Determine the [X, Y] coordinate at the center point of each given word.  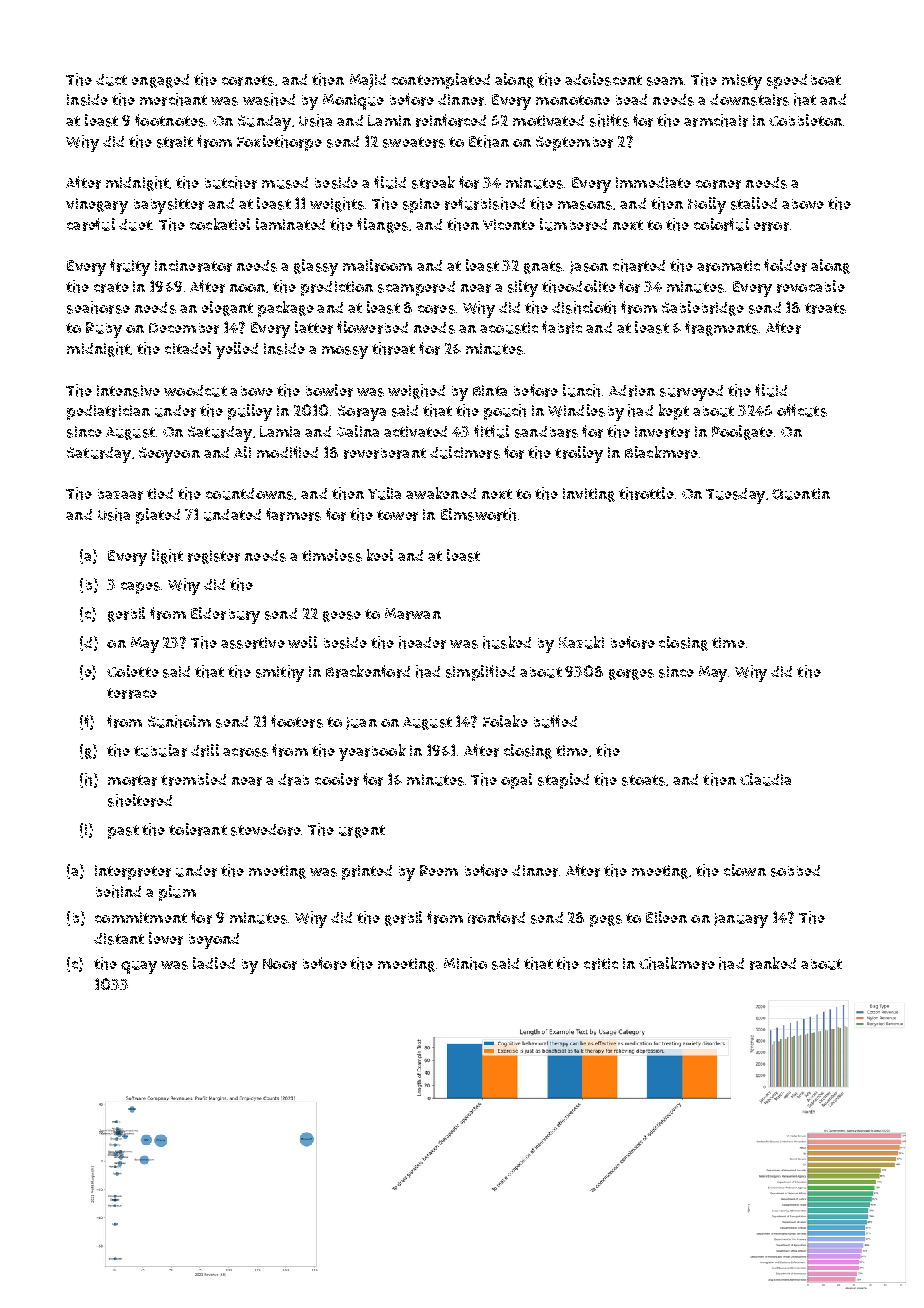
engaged [160, 81]
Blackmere [661, 452]
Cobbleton [805, 120]
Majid [368, 82]
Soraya [362, 413]
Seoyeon [169, 455]
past [123, 832]
